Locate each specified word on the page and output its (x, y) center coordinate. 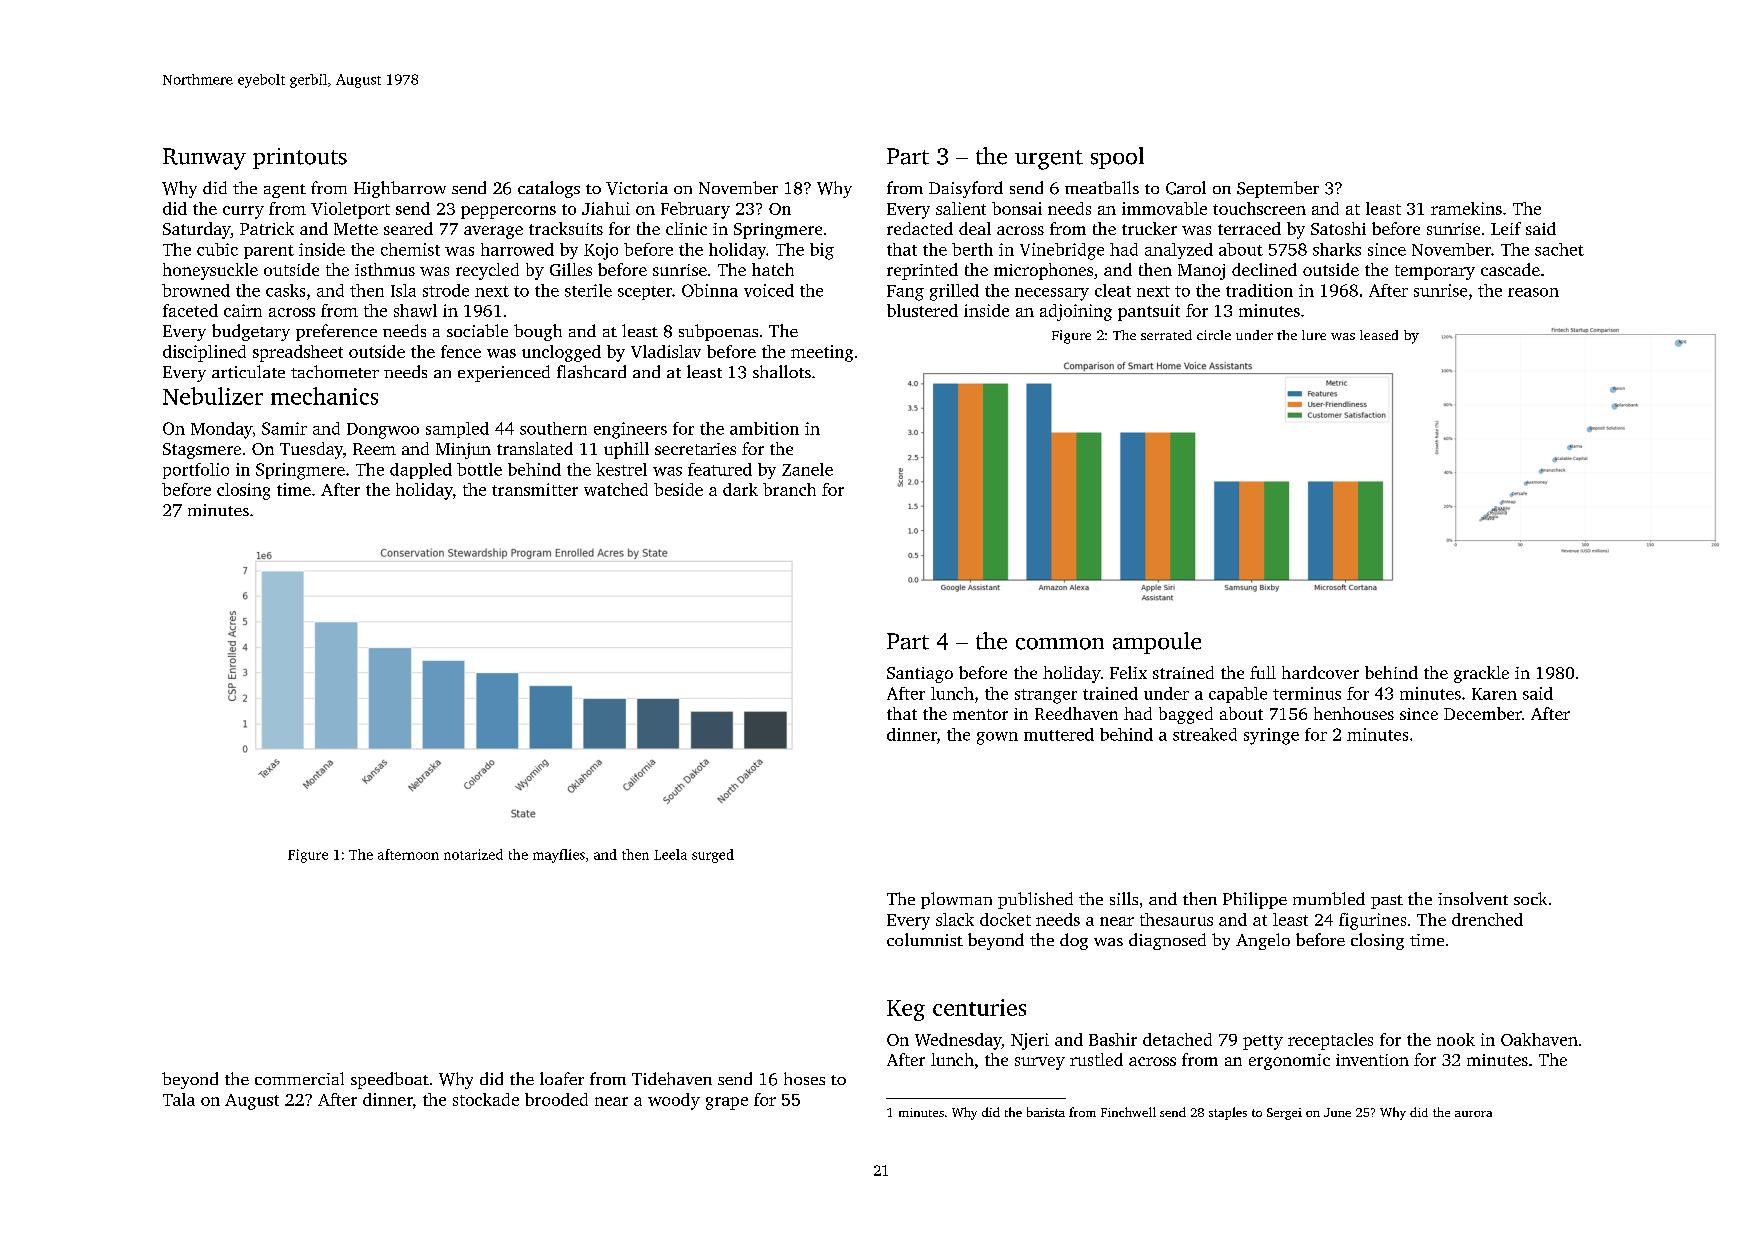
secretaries (695, 449)
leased (1379, 335)
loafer (562, 1078)
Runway (204, 159)
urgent (1049, 160)
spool (1117, 158)
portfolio (196, 471)
